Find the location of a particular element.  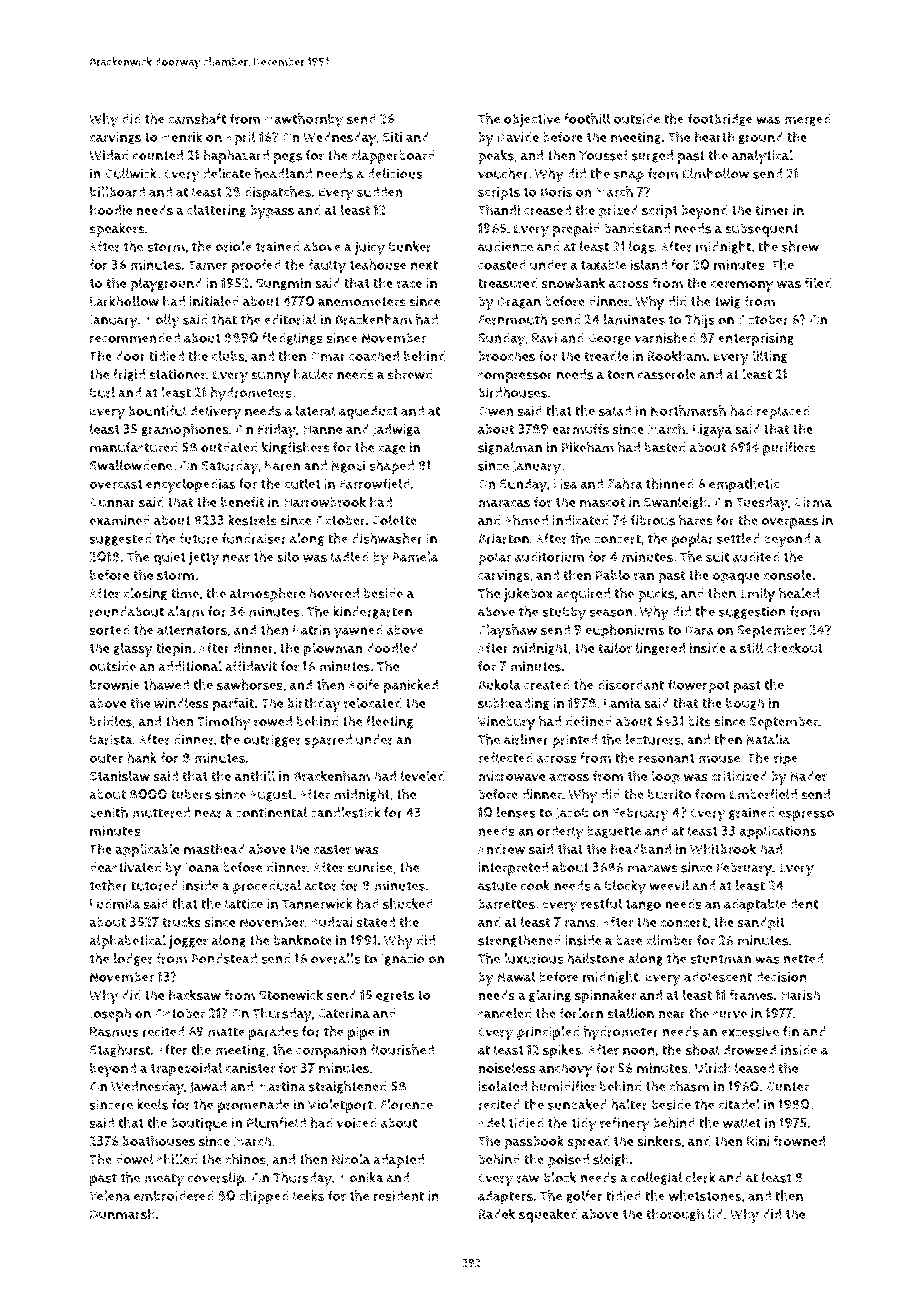

Dunmarsh is located at coordinates (122, 1214).
